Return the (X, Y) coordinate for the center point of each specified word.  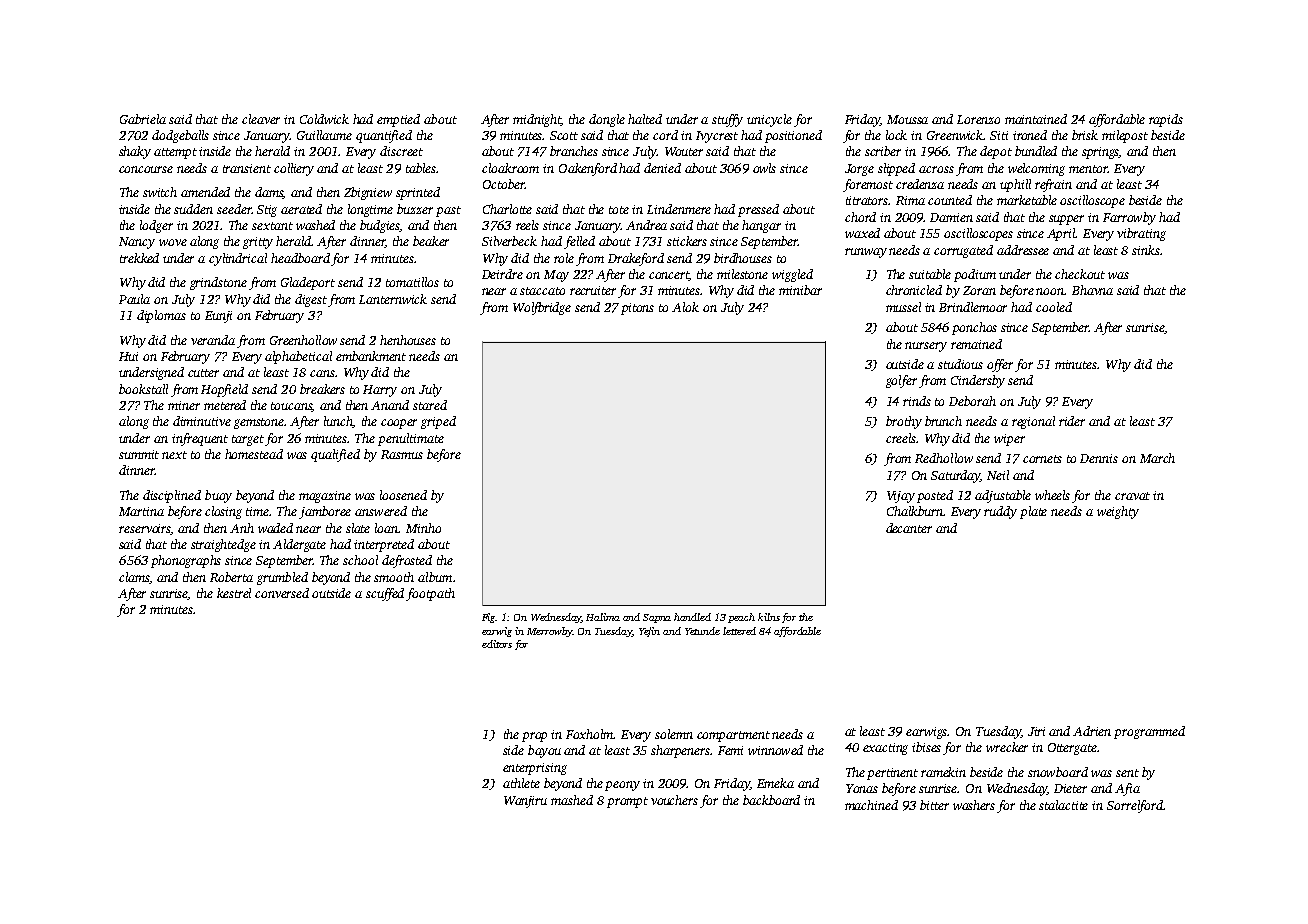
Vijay (901, 497)
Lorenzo (978, 119)
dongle (607, 120)
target (248, 440)
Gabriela (143, 119)
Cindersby (978, 381)
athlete (521, 783)
